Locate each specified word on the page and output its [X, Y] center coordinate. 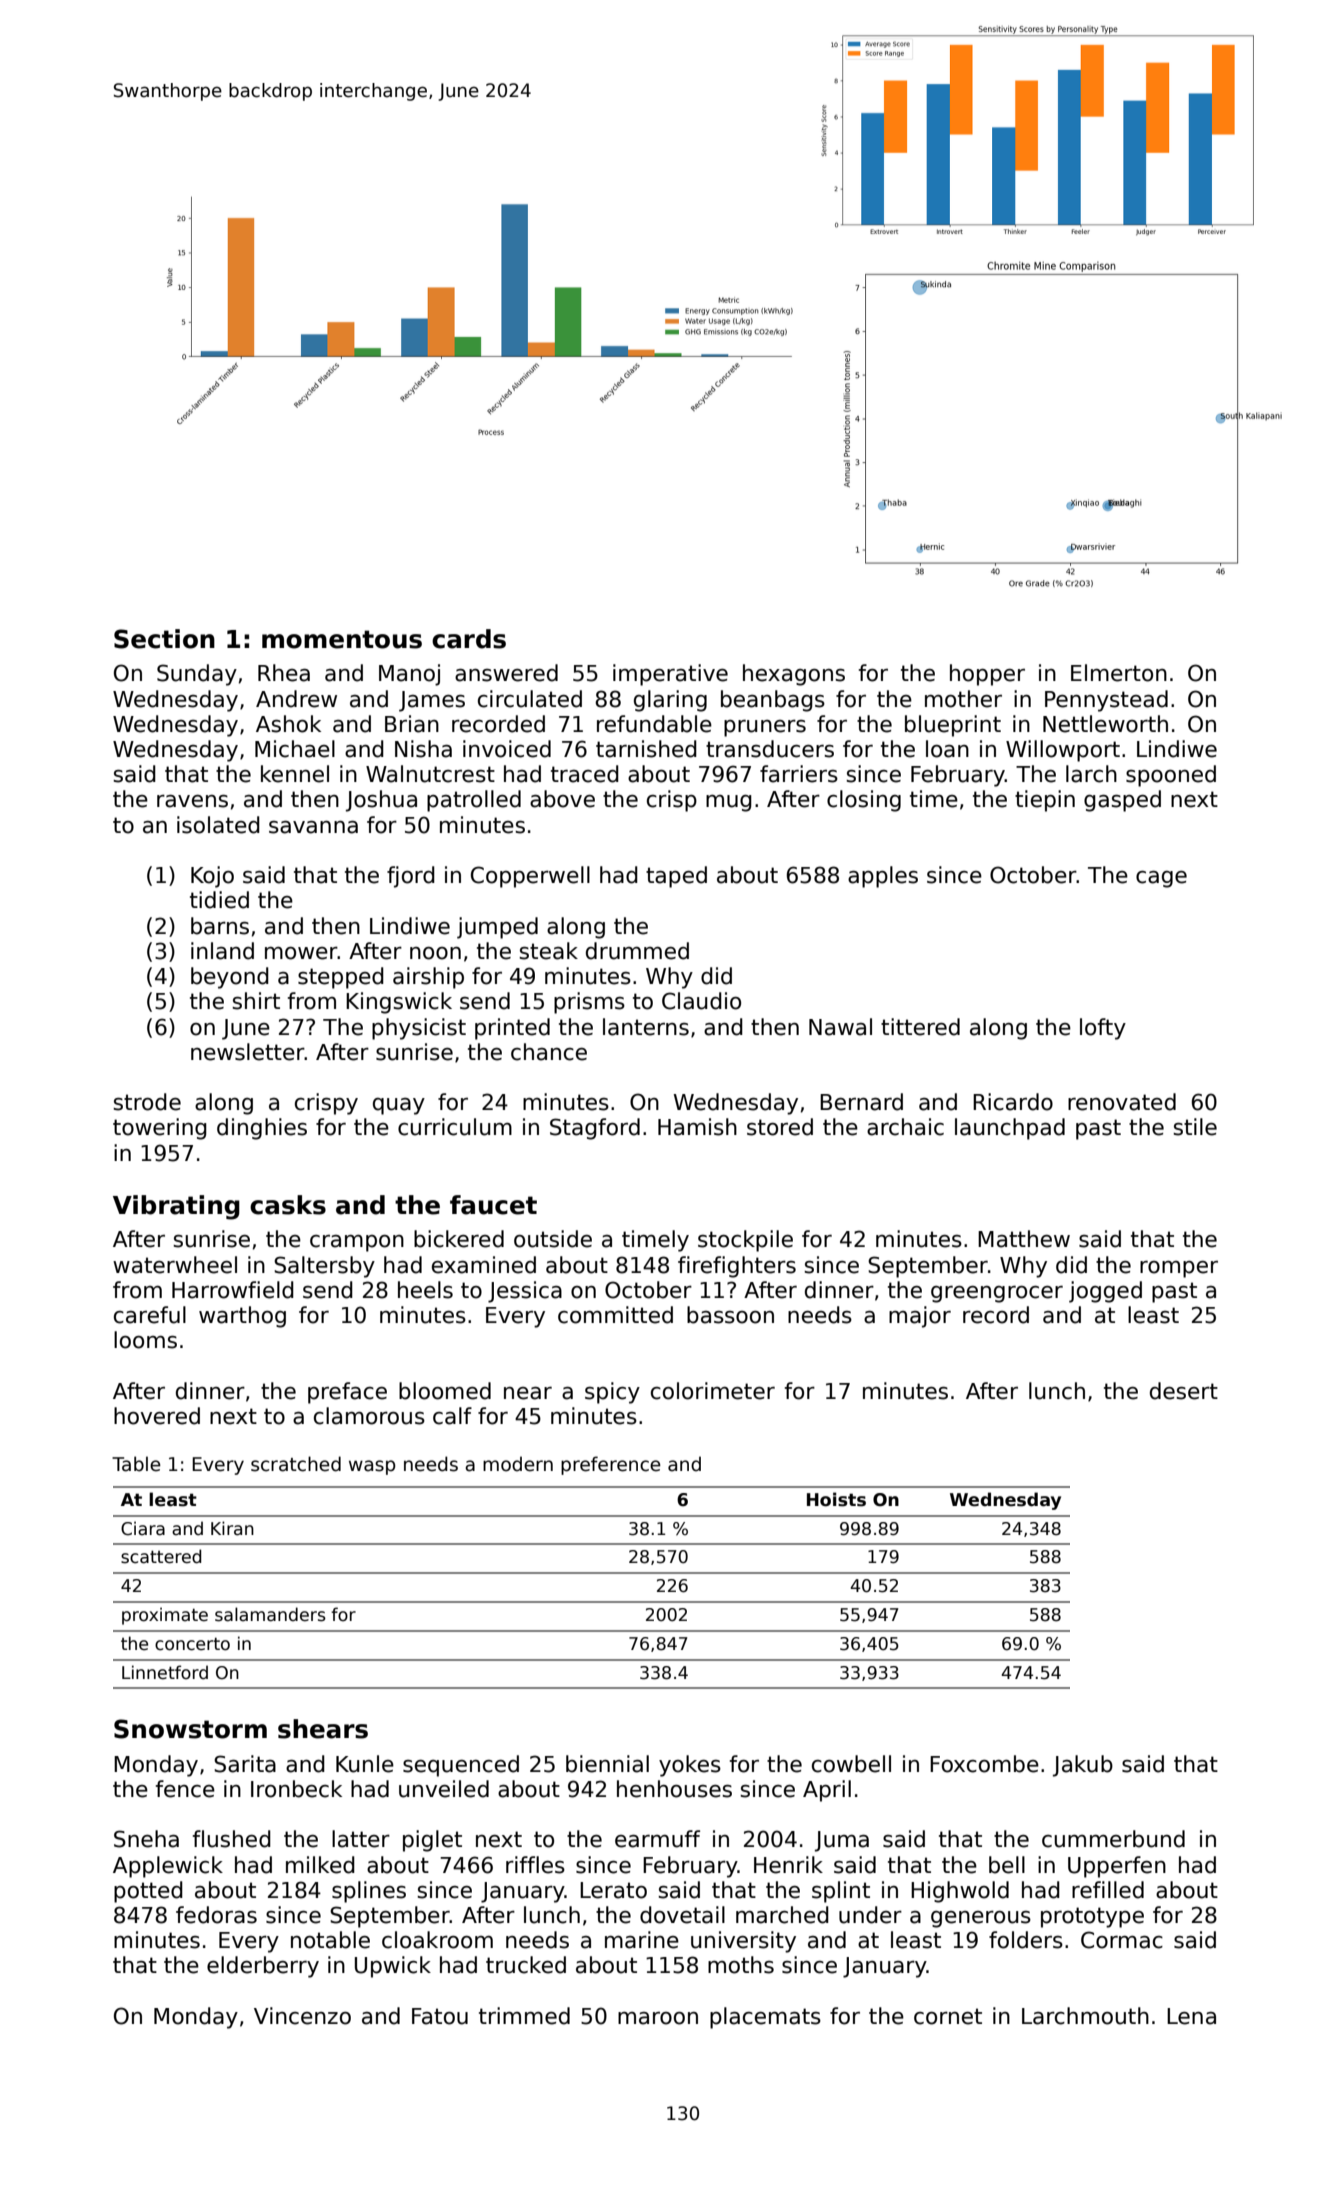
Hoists [836, 1499]
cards [469, 639]
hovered [157, 1416]
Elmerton [1119, 673]
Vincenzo [302, 2016]
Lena [1191, 2016]
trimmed [524, 2016]
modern [518, 1464]
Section [164, 639]
